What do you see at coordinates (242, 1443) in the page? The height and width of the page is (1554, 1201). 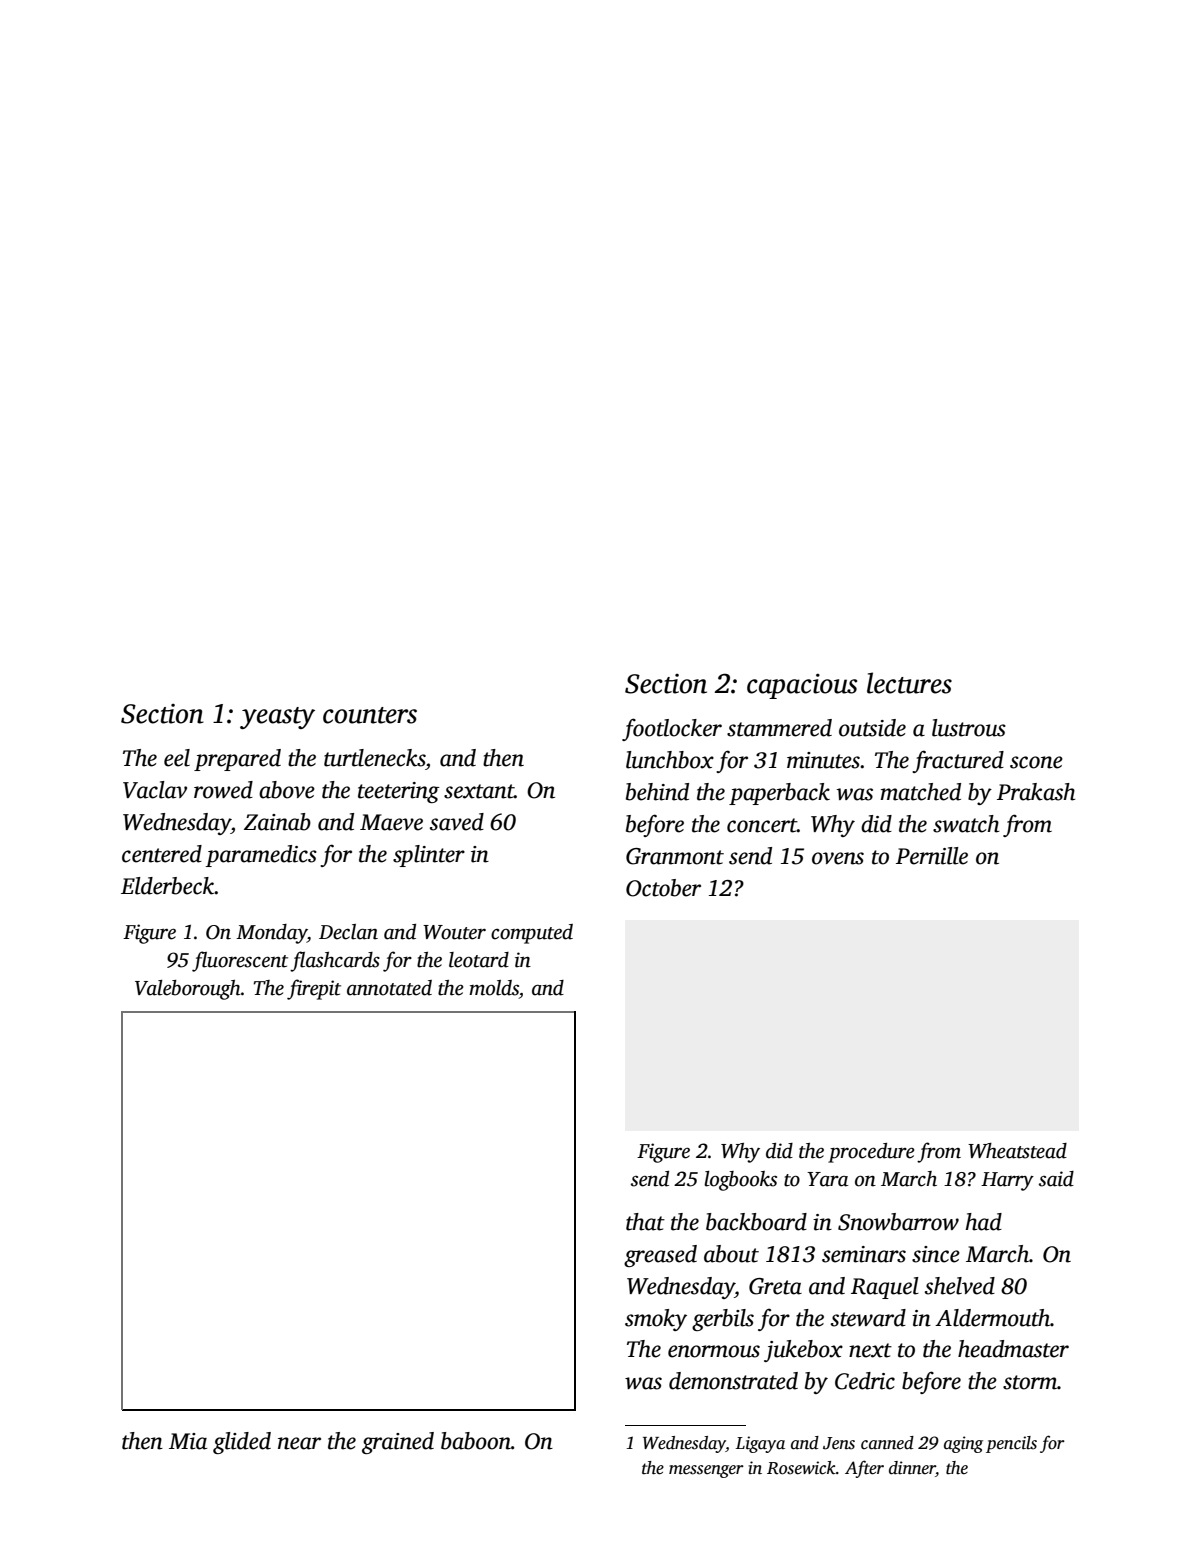 I see `glided` at bounding box center [242, 1443].
